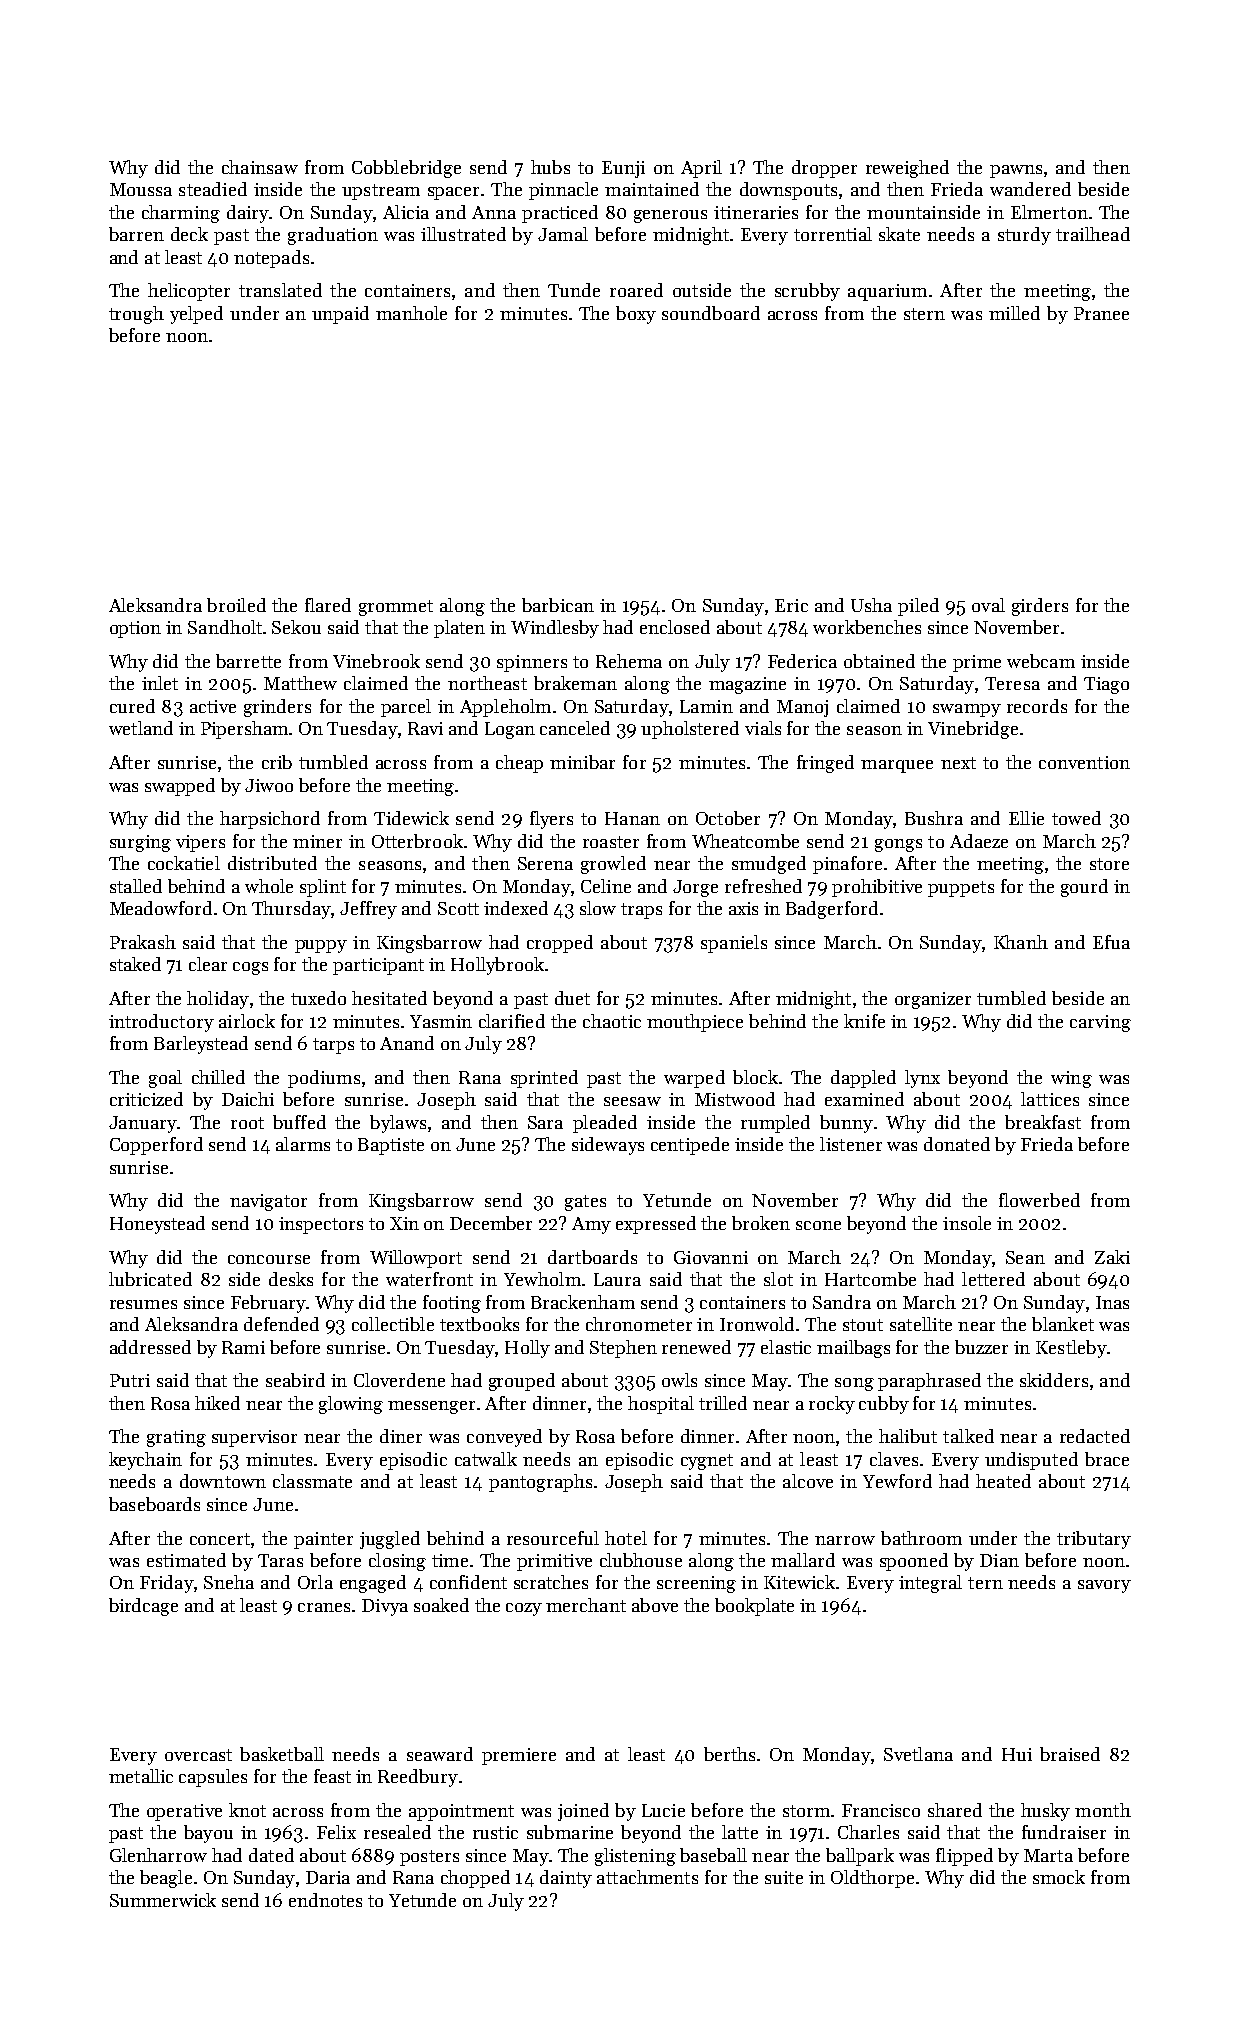  Describe the element at coordinates (740, 1832) in the document. I see `latte` at that location.
